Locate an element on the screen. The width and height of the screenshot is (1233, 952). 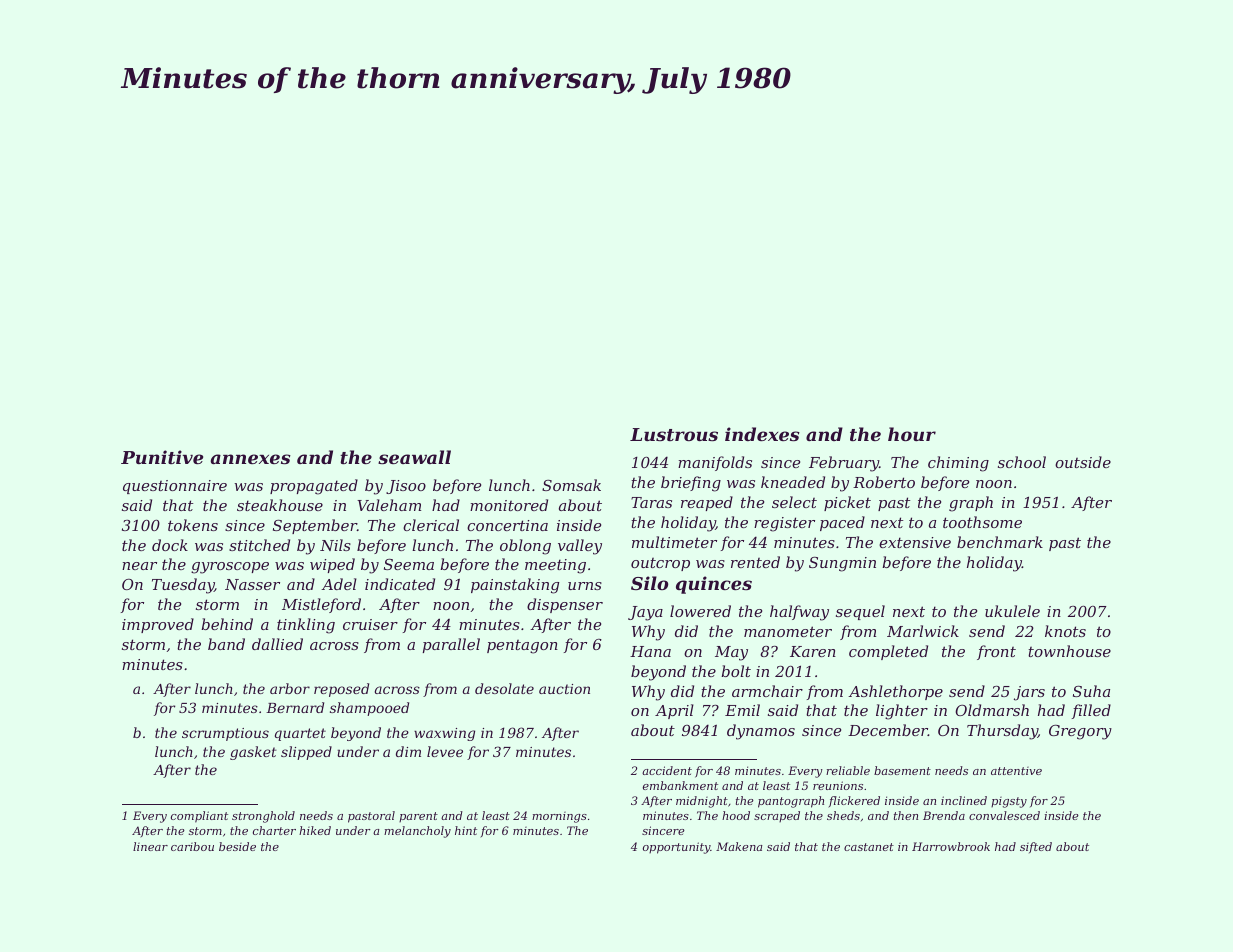
manifolds is located at coordinates (715, 463).
